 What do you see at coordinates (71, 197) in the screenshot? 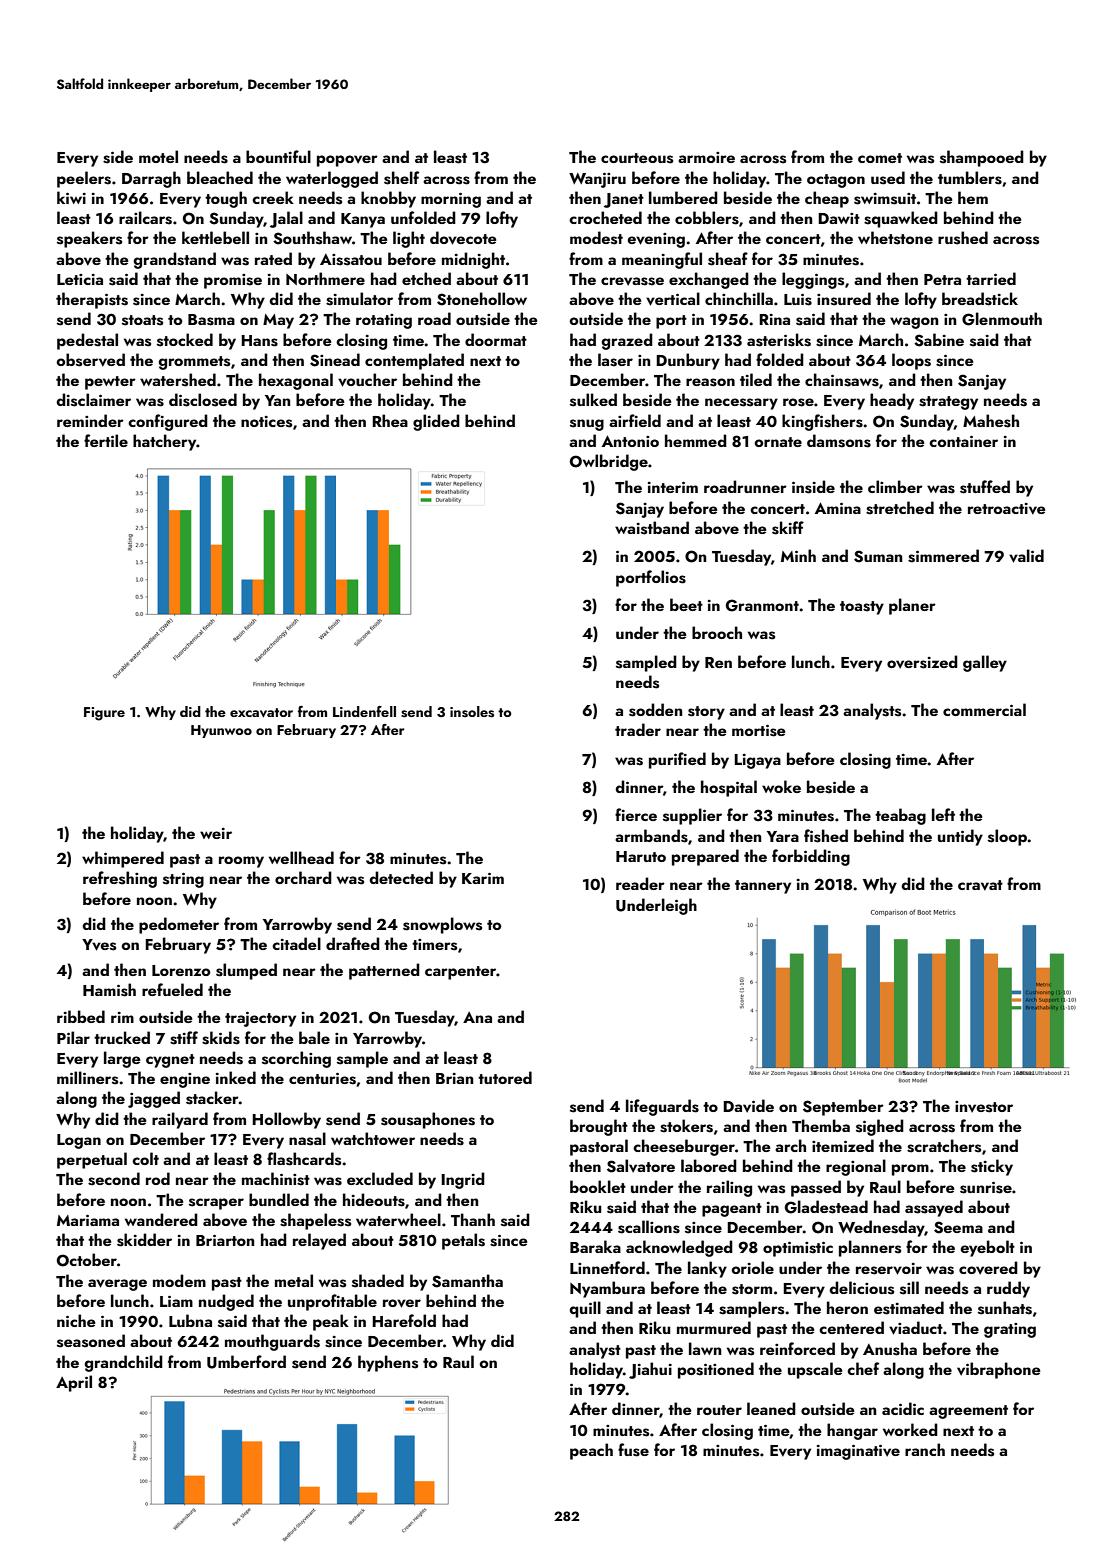
I see `kiwi` at bounding box center [71, 197].
